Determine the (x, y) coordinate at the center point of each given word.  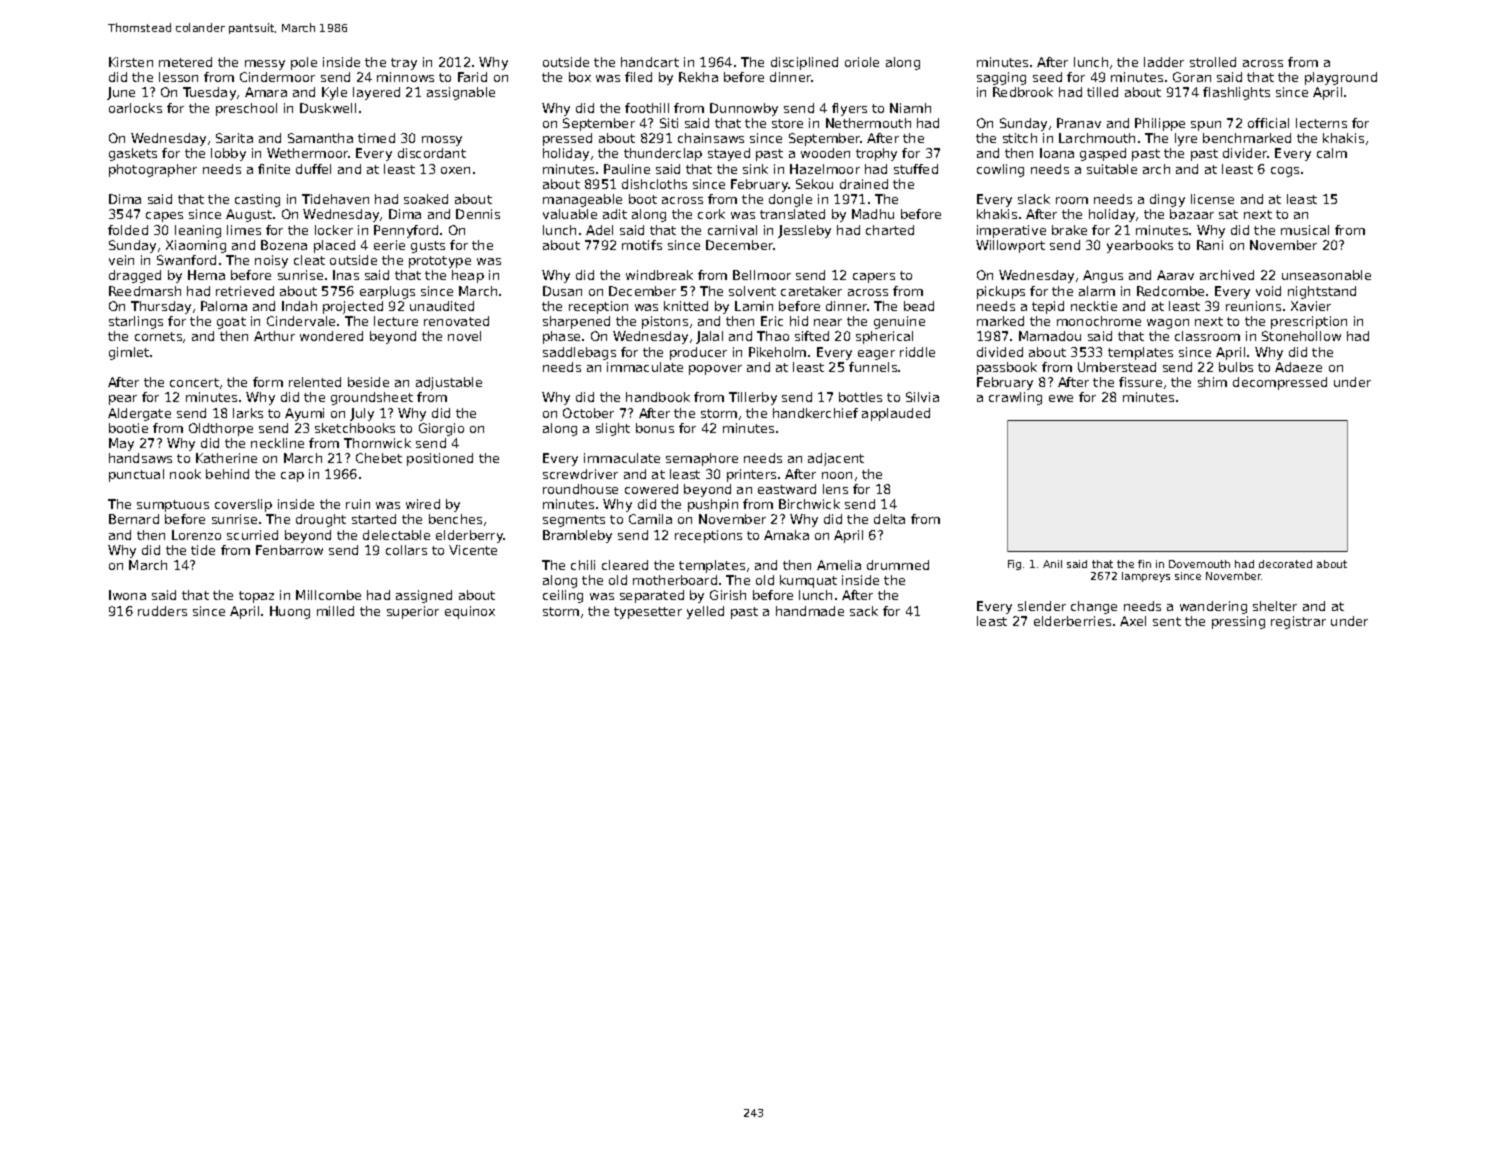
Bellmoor (762, 275)
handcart (650, 62)
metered (185, 62)
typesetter (648, 613)
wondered (331, 336)
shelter (1275, 606)
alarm (1097, 291)
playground (1341, 78)
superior (413, 612)
